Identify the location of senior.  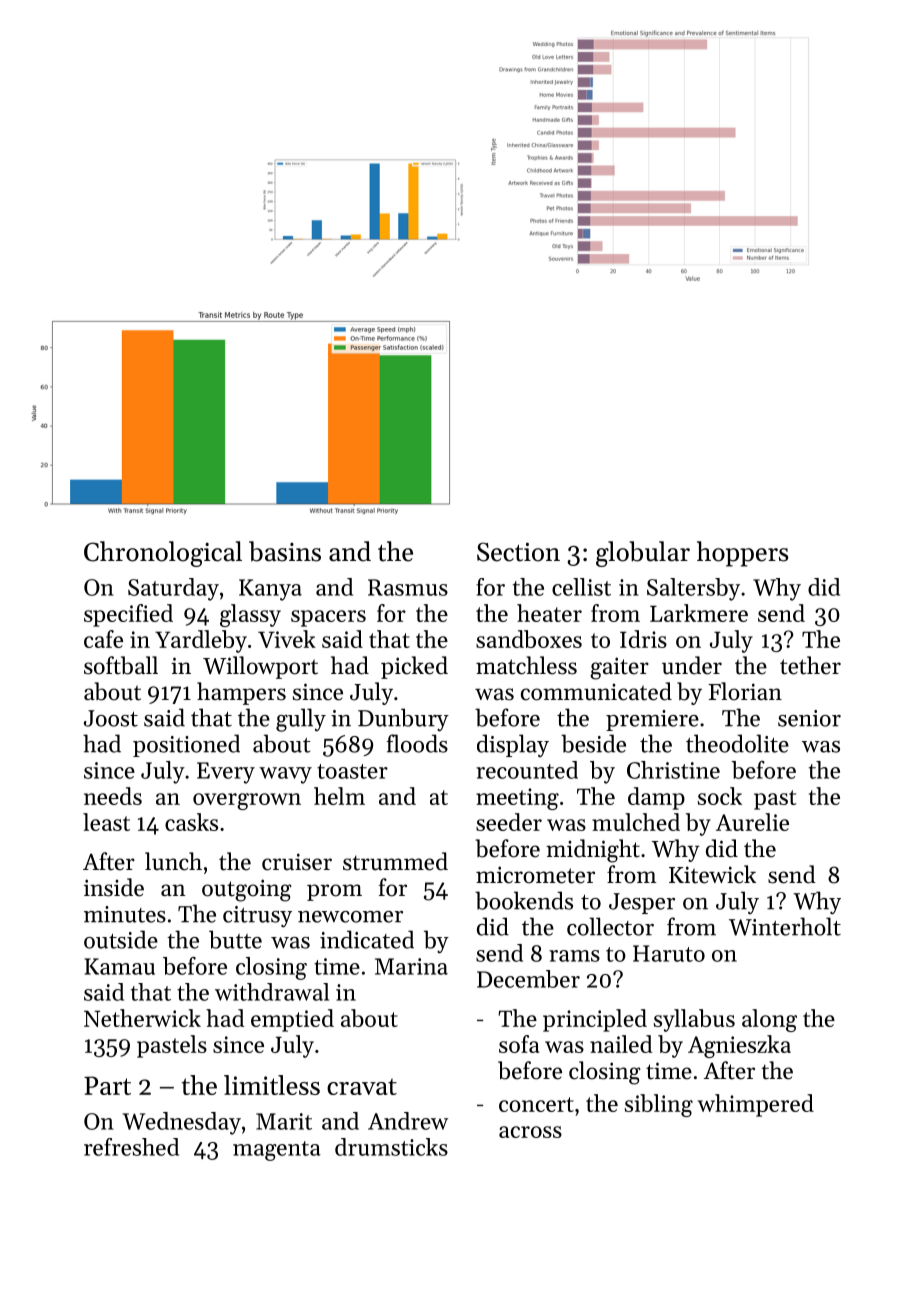
(809, 718).
